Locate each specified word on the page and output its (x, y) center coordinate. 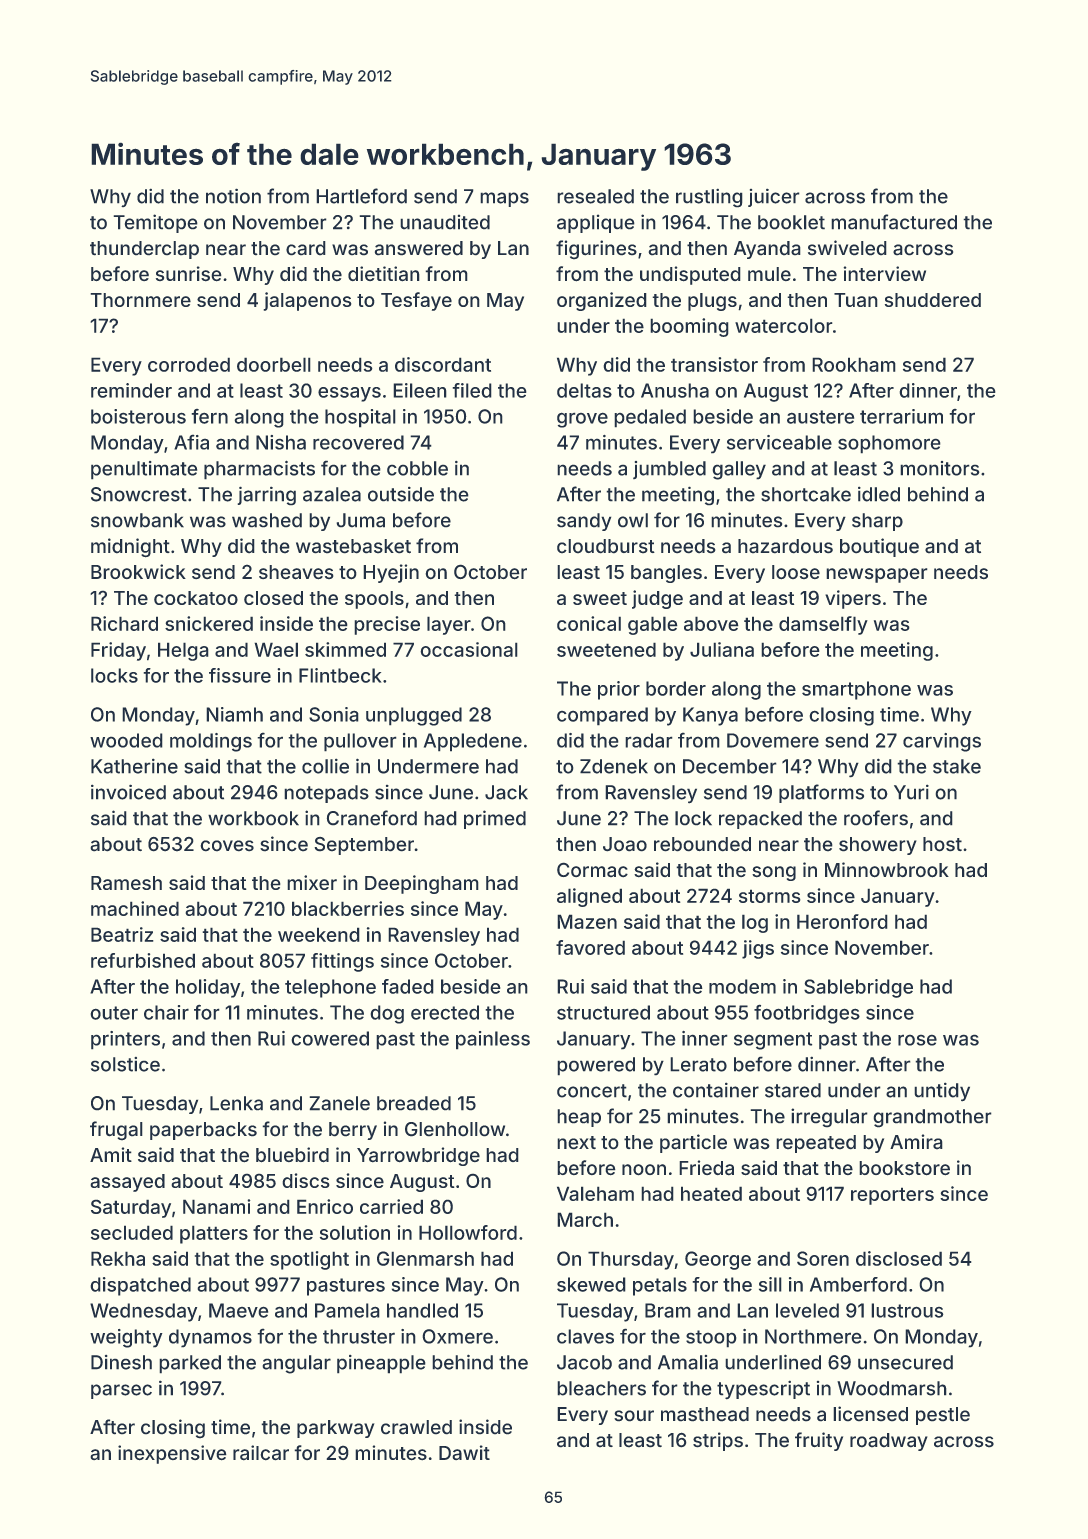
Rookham (854, 365)
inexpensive (172, 1454)
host (942, 844)
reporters (892, 1196)
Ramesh (126, 883)
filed (472, 390)
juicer (773, 198)
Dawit (464, 1452)
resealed (596, 196)
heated (711, 1194)
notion (233, 196)
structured (603, 1012)
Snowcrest (139, 494)
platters (214, 1235)
